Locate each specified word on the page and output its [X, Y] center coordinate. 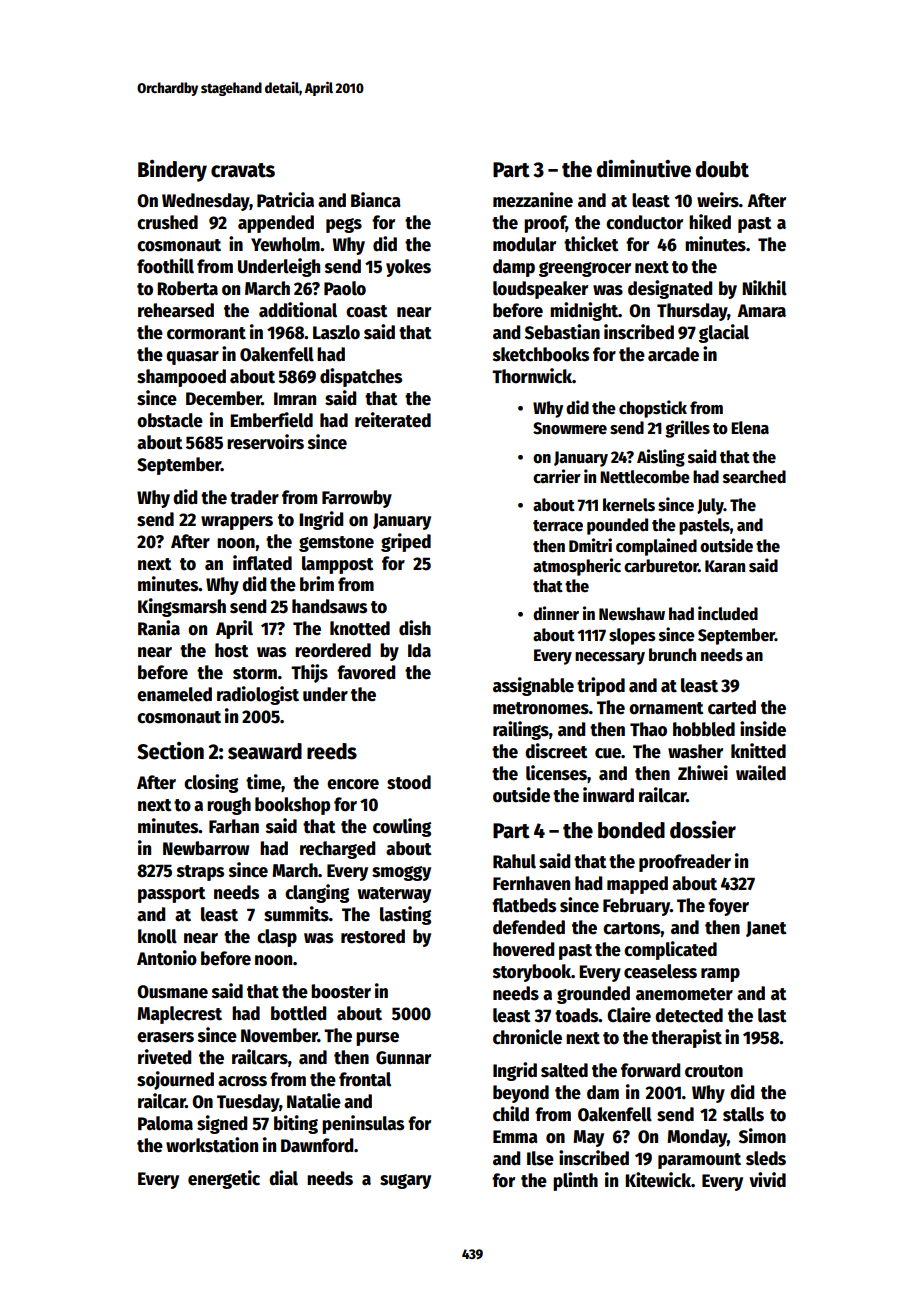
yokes [408, 268]
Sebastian [562, 332]
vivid [767, 1179]
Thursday [692, 312]
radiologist [258, 695]
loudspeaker [540, 290]
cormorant [206, 333]
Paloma [165, 1123]
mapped [637, 885]
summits [296, 914]
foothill [165, 266]
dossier [703, 830]
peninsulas [363, 1124]
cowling [402, 827]
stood [409, 782]
